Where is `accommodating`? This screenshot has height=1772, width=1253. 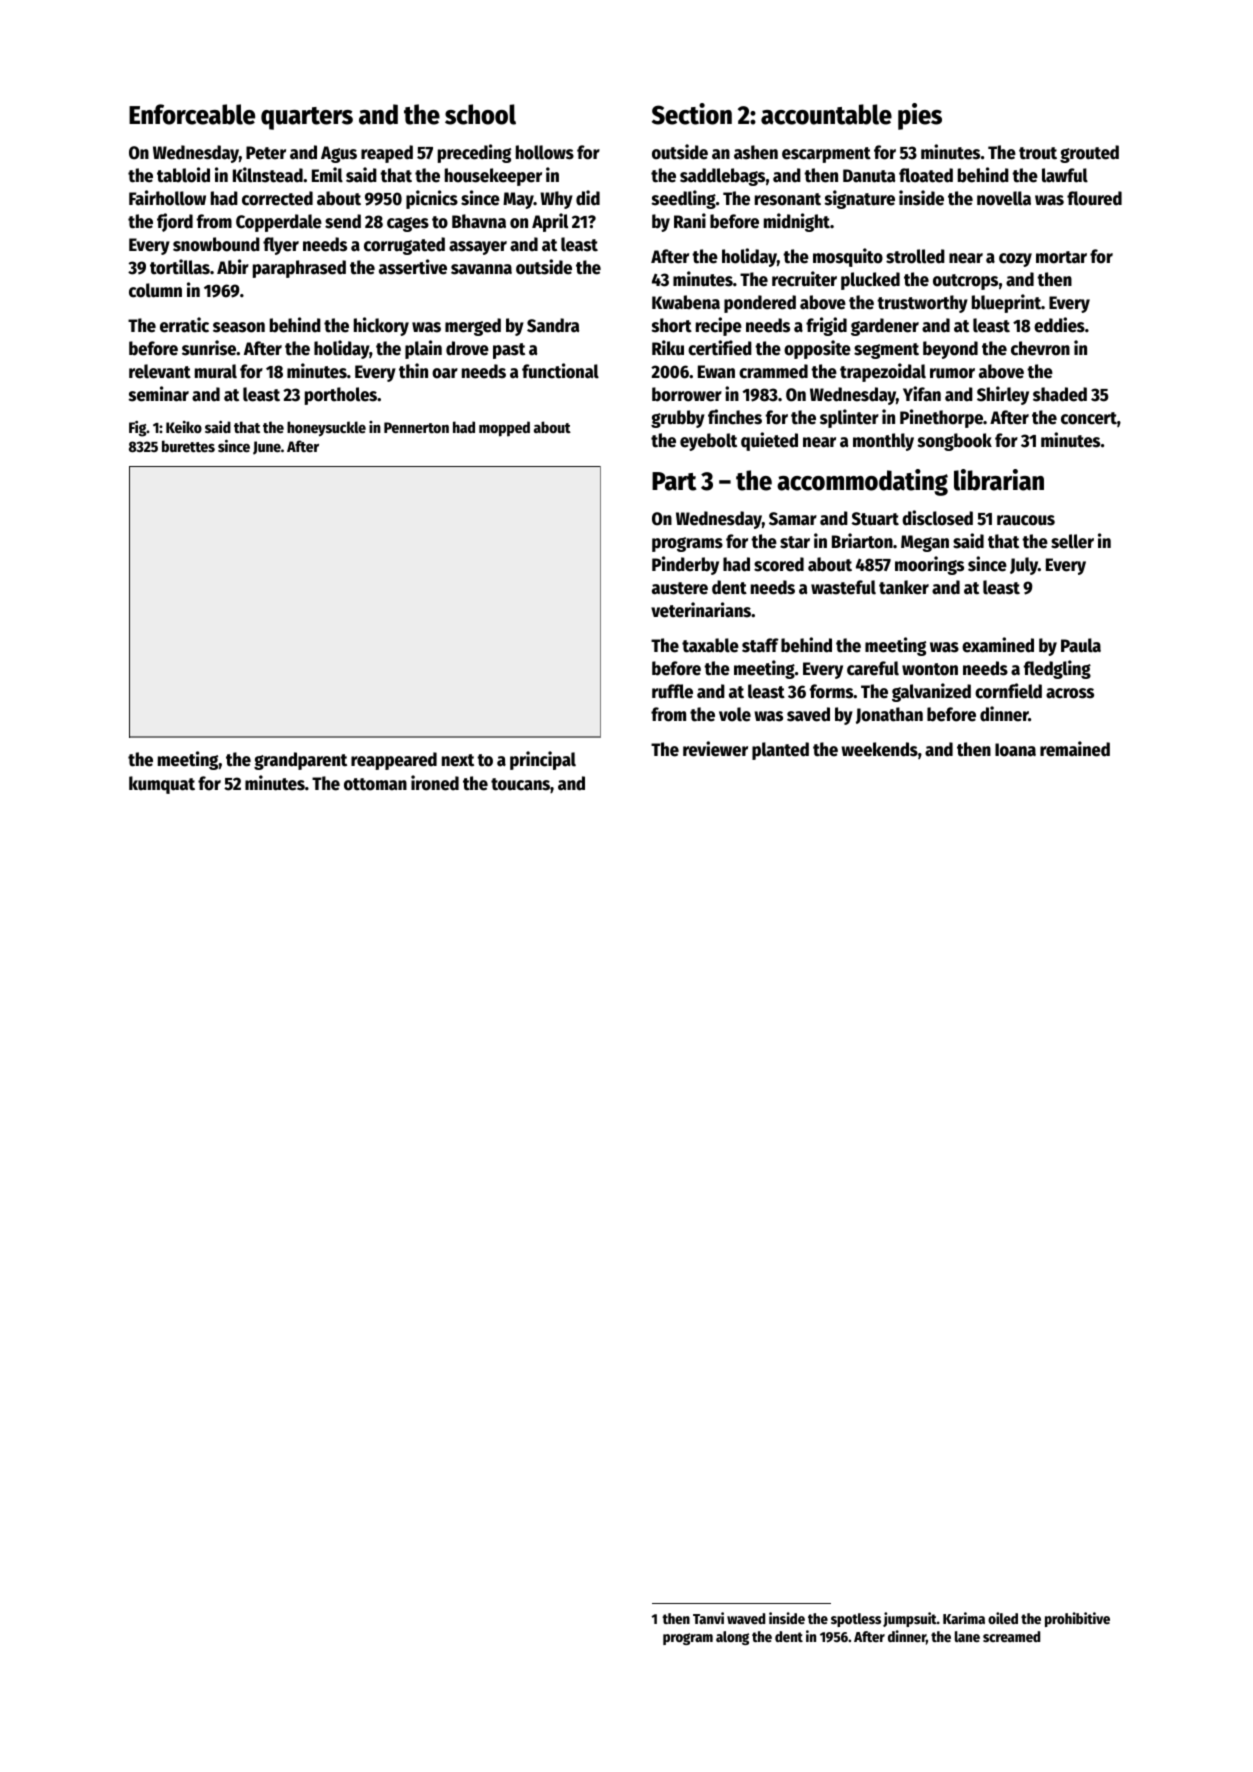
accommodating is located at coordinates (862, 482).
